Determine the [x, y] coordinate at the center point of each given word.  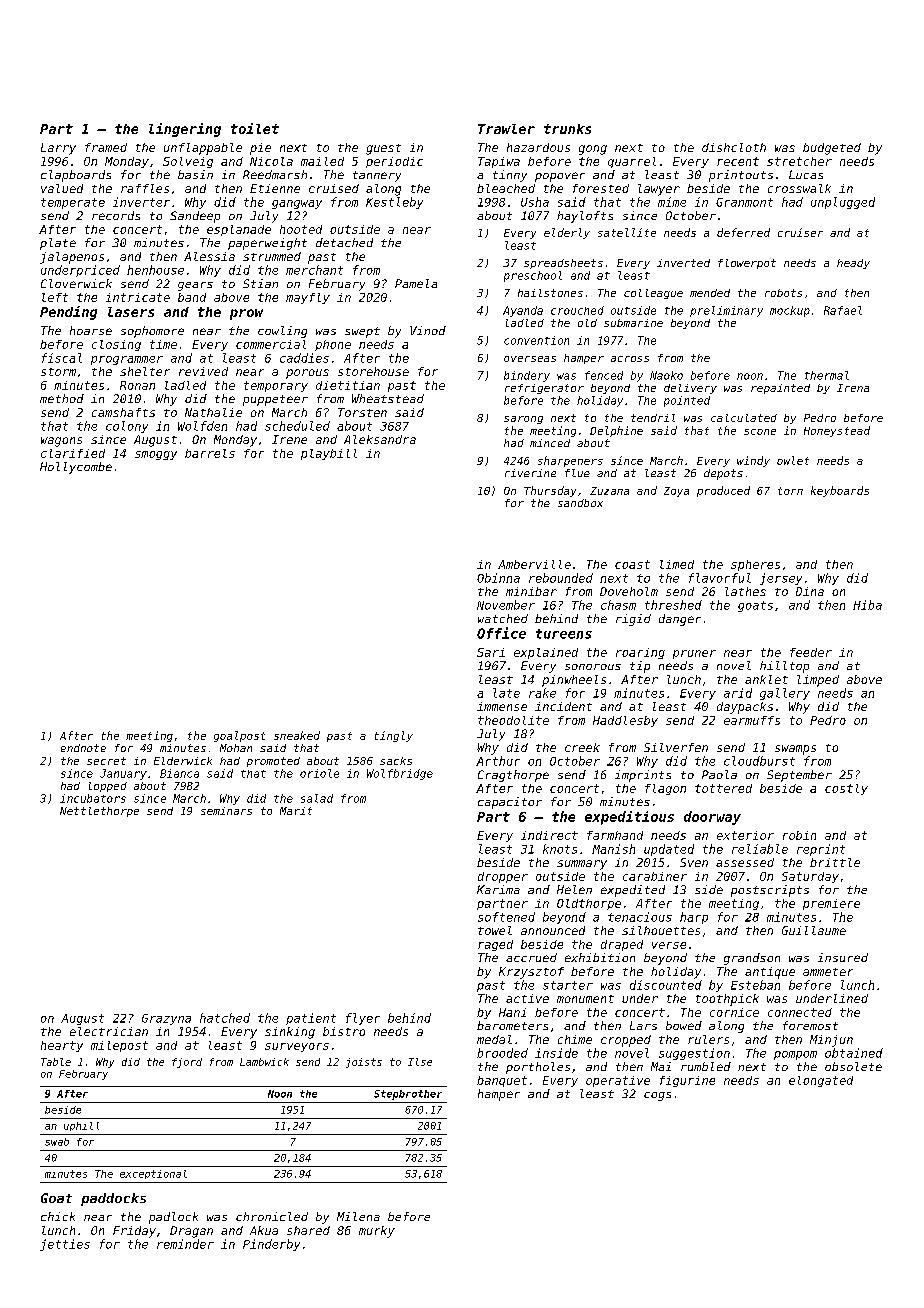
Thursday [550, 491]
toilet [255, 128]
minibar [531, 591]
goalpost [239, 736]
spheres [755, 565]
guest [383, 149]
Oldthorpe [589, 904]
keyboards [840, 491]
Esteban [755, 985]
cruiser [800, 232]
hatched [225, 1018]
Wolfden [202, 426]
